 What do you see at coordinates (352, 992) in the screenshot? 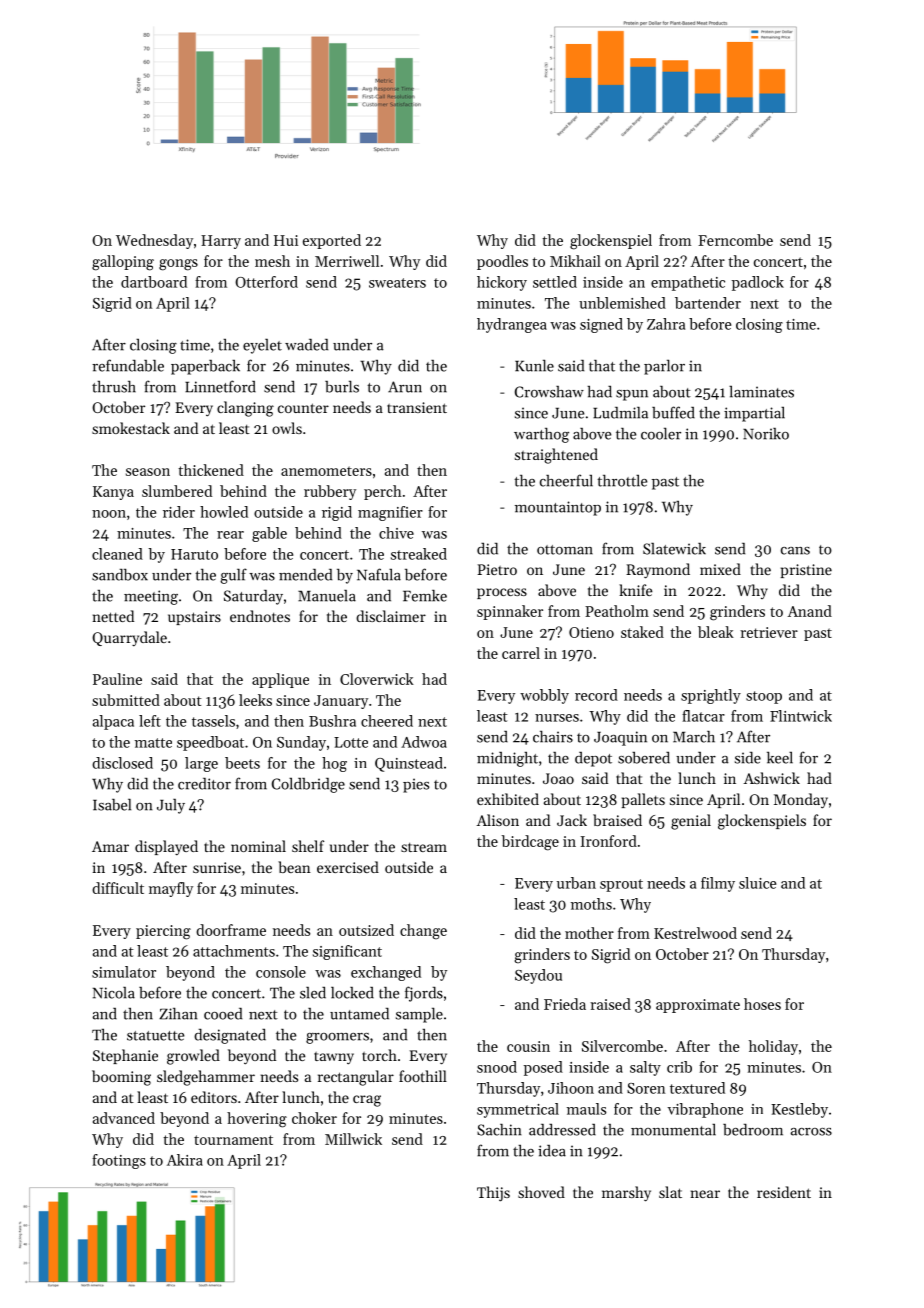
I see `locked` at bounding box center [352, 992].
